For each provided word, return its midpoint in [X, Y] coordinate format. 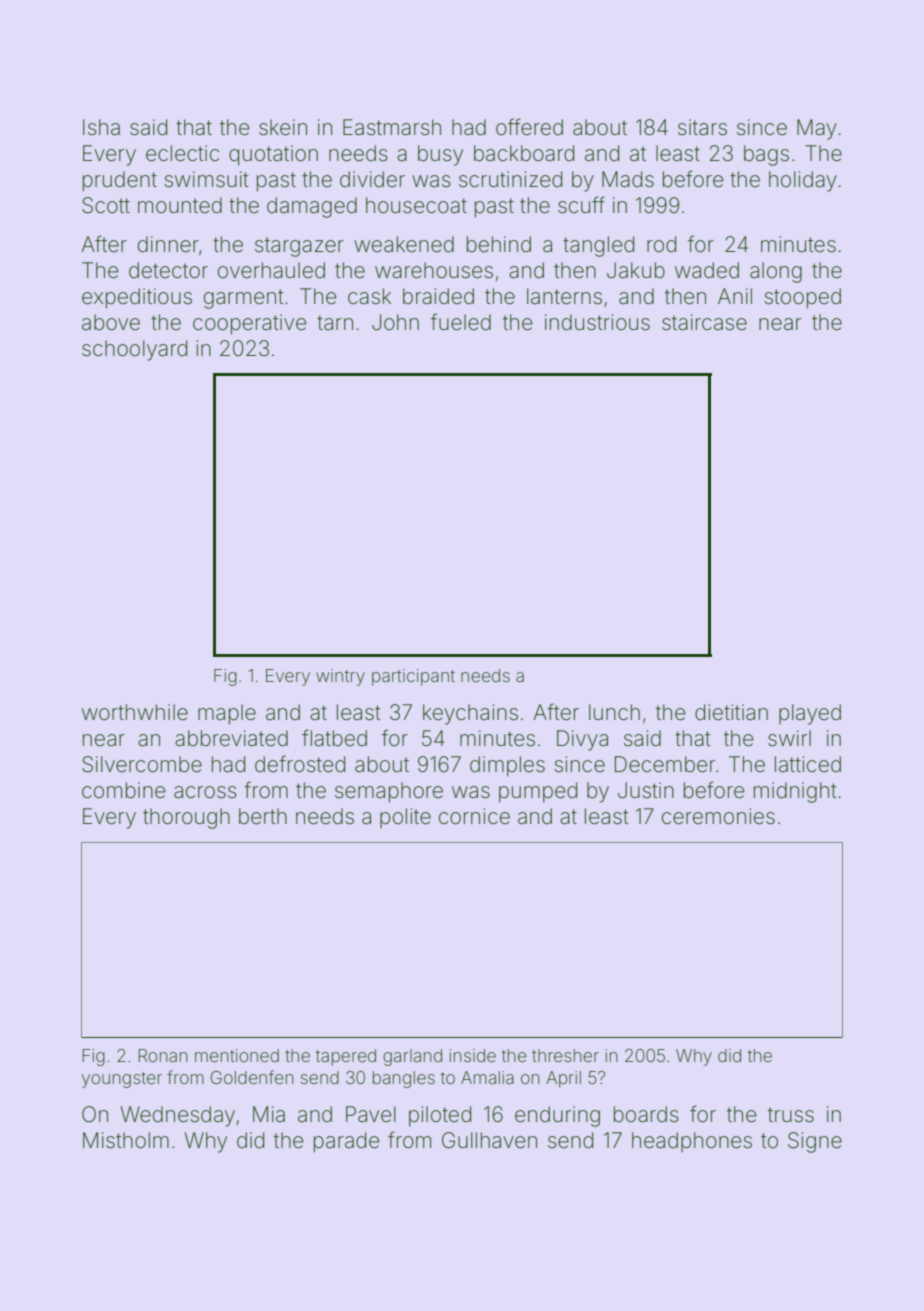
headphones [692, 1142]
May [817, 129]
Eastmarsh [392, 127]
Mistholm [126, 1140]
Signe [815, 1142]
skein [283, 127]
